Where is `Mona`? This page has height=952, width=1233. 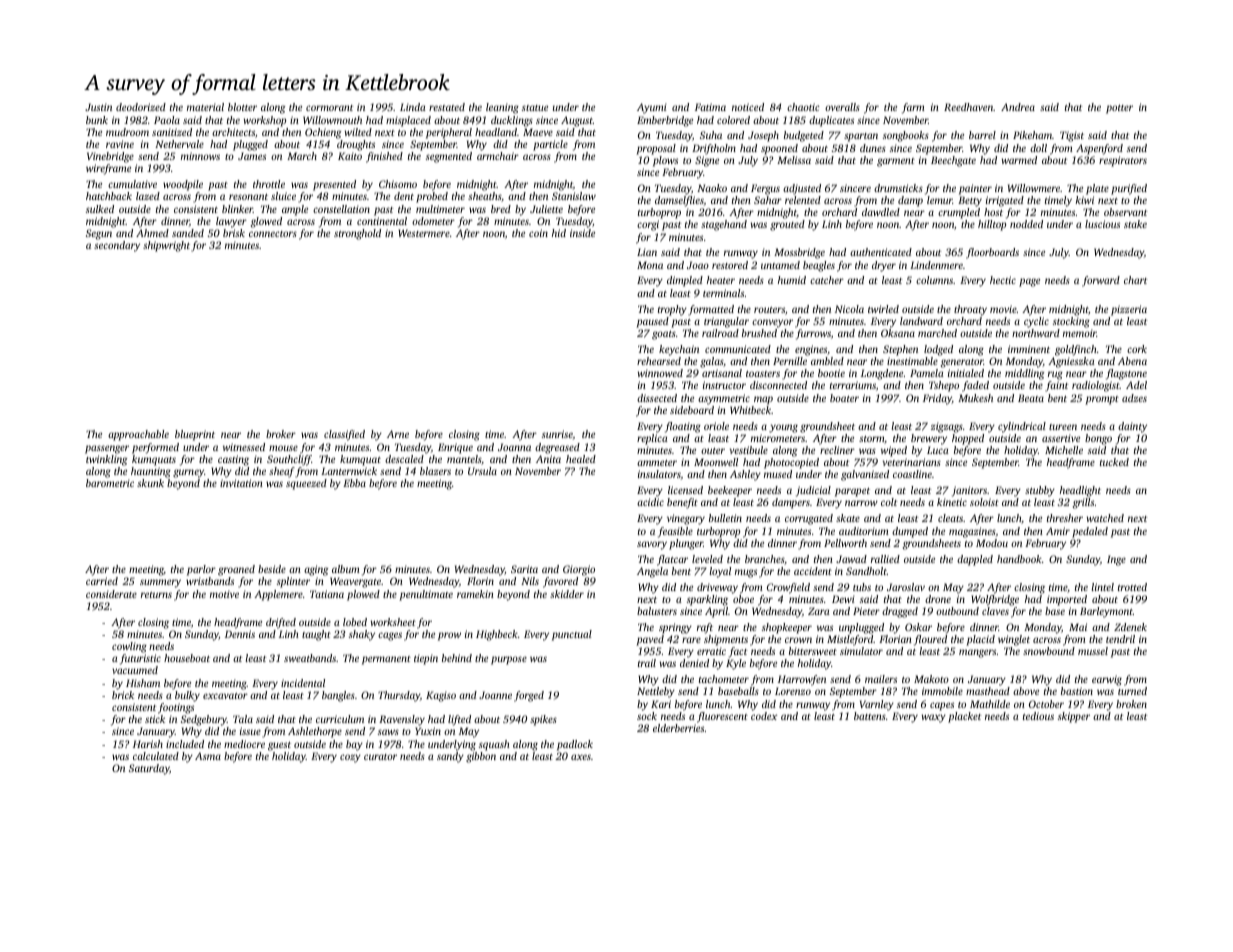 Mona is located at coordinates (650, 265).
